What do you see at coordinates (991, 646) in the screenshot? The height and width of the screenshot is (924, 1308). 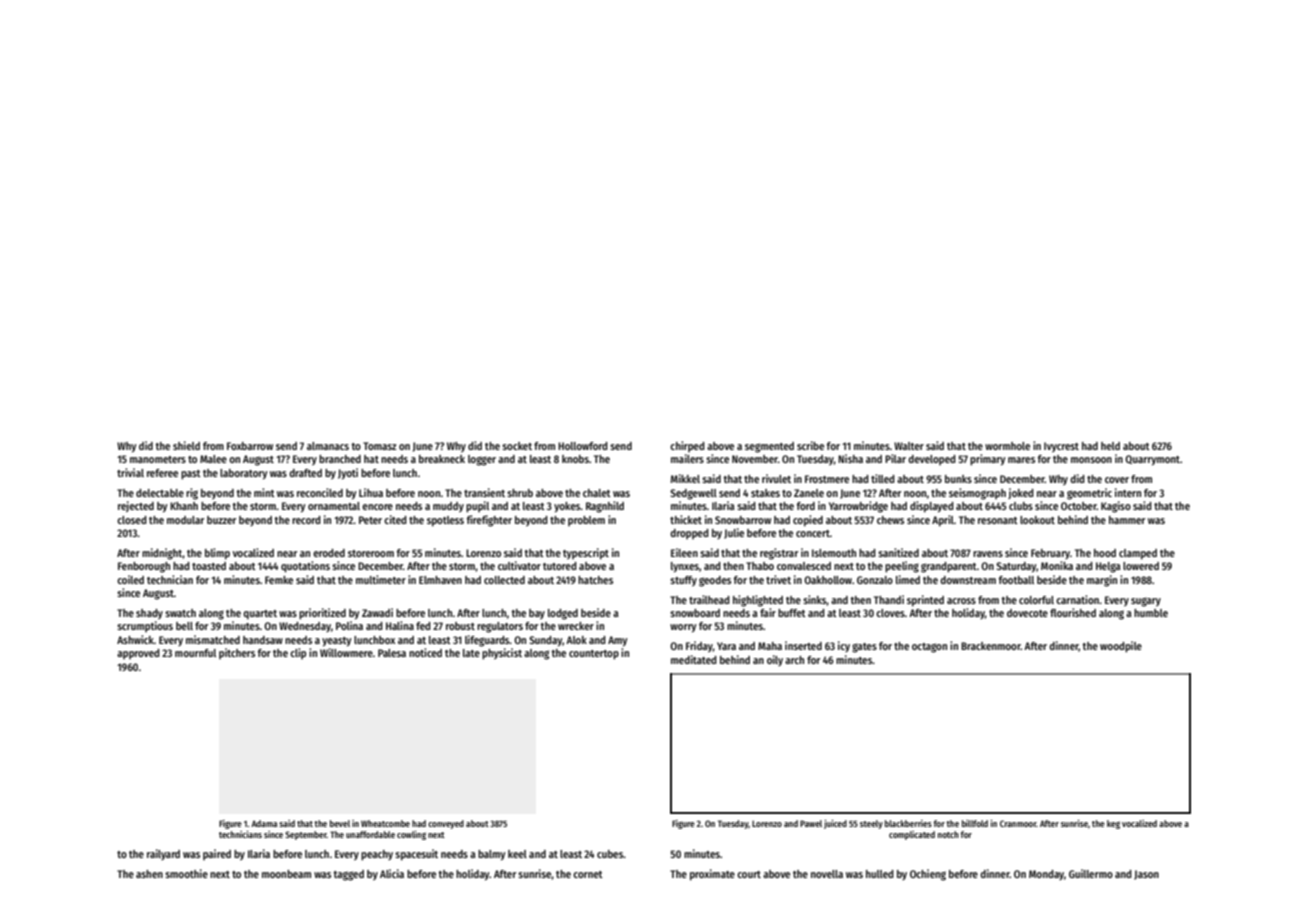 I see `Brackenmoor` at bounding box center [991, 646].
